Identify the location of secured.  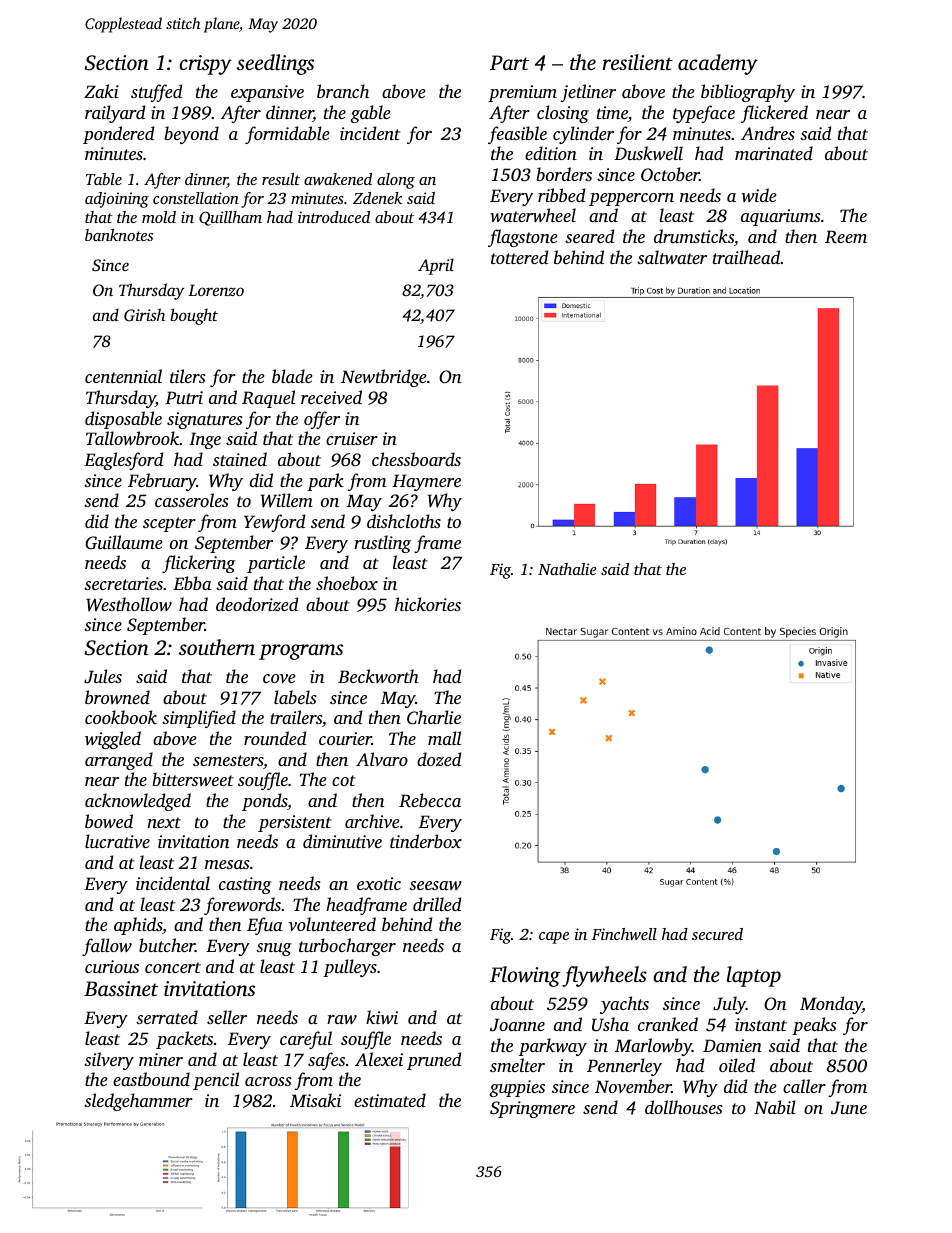
(717, 934).
